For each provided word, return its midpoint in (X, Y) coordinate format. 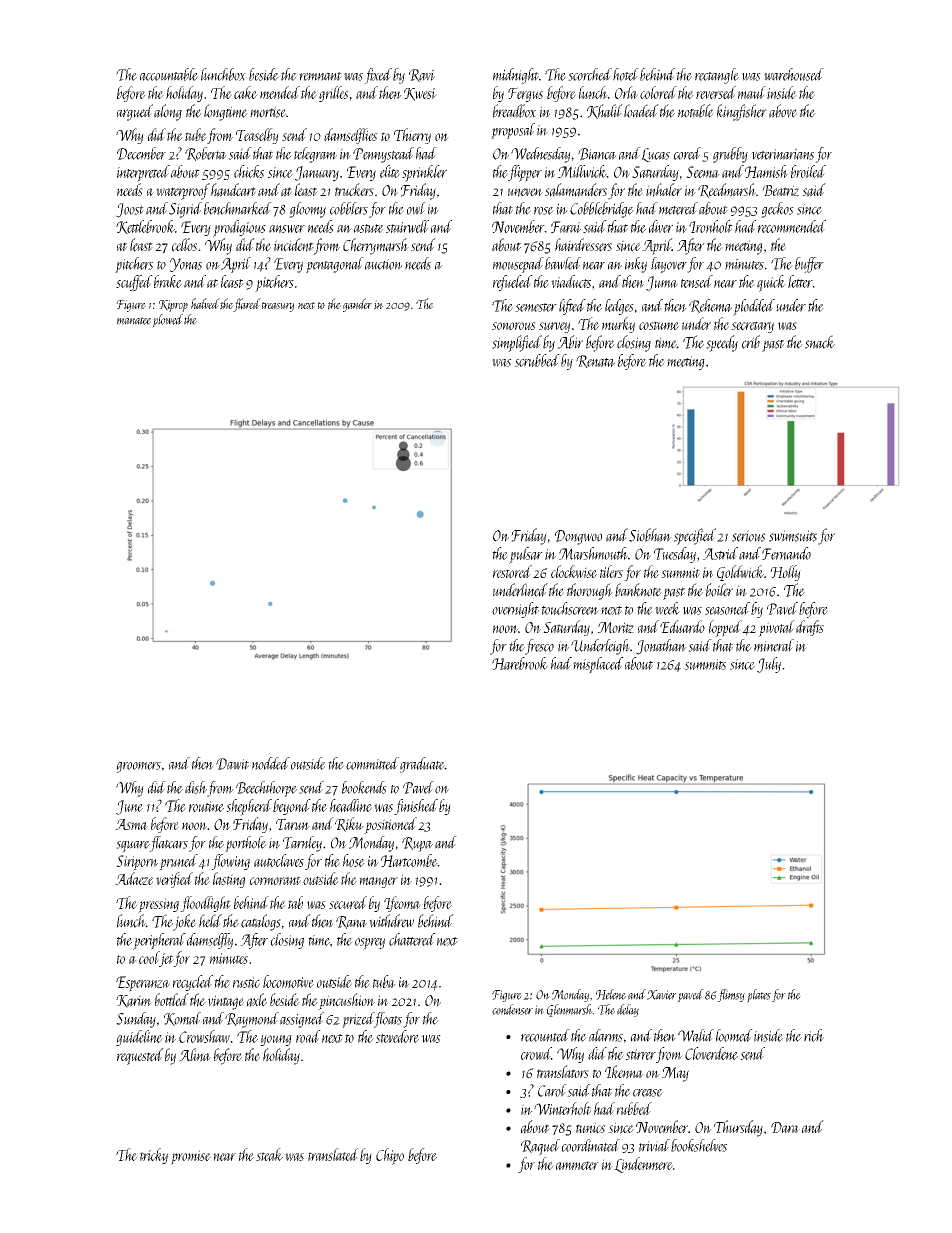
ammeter (577, 1165)
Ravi (422, 75)
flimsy (731, 995)
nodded (271, 763)
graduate (422, 765)
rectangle (717, 76)
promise (191, 1157)
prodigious (239, 228)
